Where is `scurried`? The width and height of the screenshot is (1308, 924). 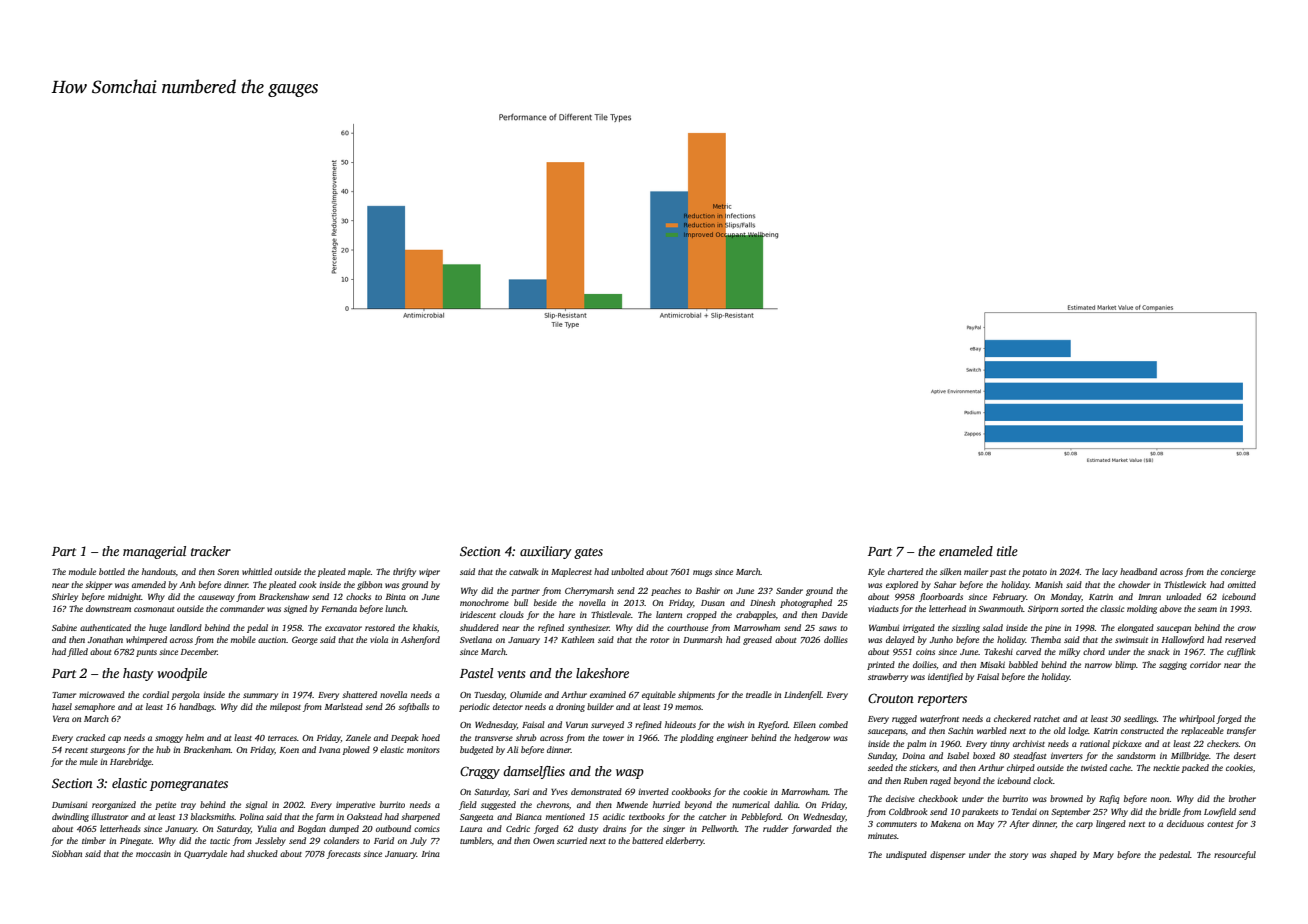
scurried is located at coordinates (572, 840).
